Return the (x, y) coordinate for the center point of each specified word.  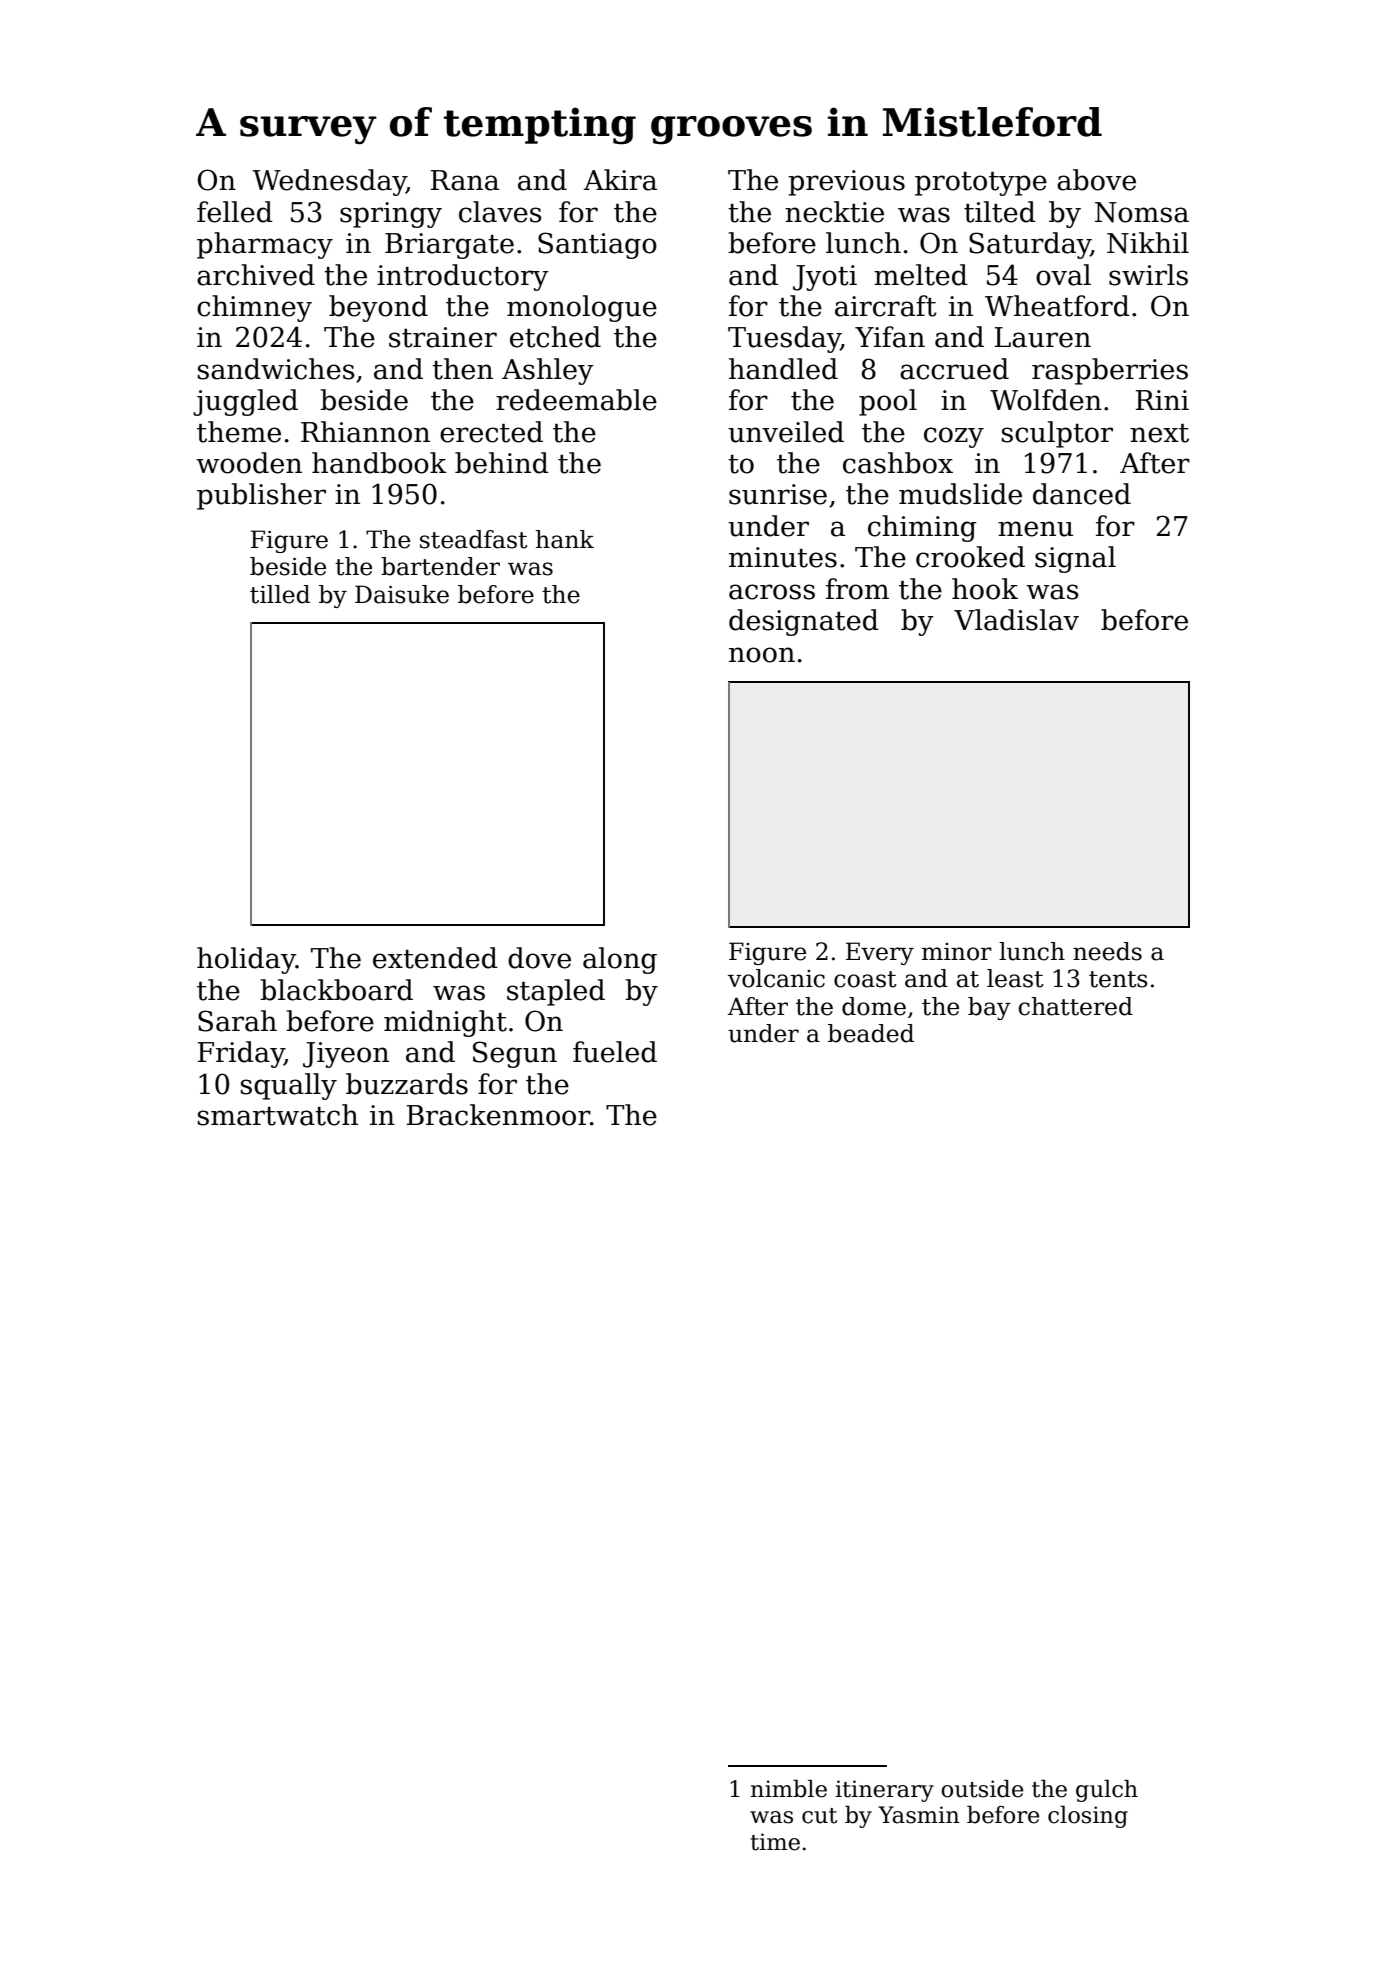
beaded (871, 1033)
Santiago (597, 245)
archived (256, 275)
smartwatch (278, 1115)
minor (957, 952)
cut (819, 1816)
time (775, 1842)
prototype (981, 184)
